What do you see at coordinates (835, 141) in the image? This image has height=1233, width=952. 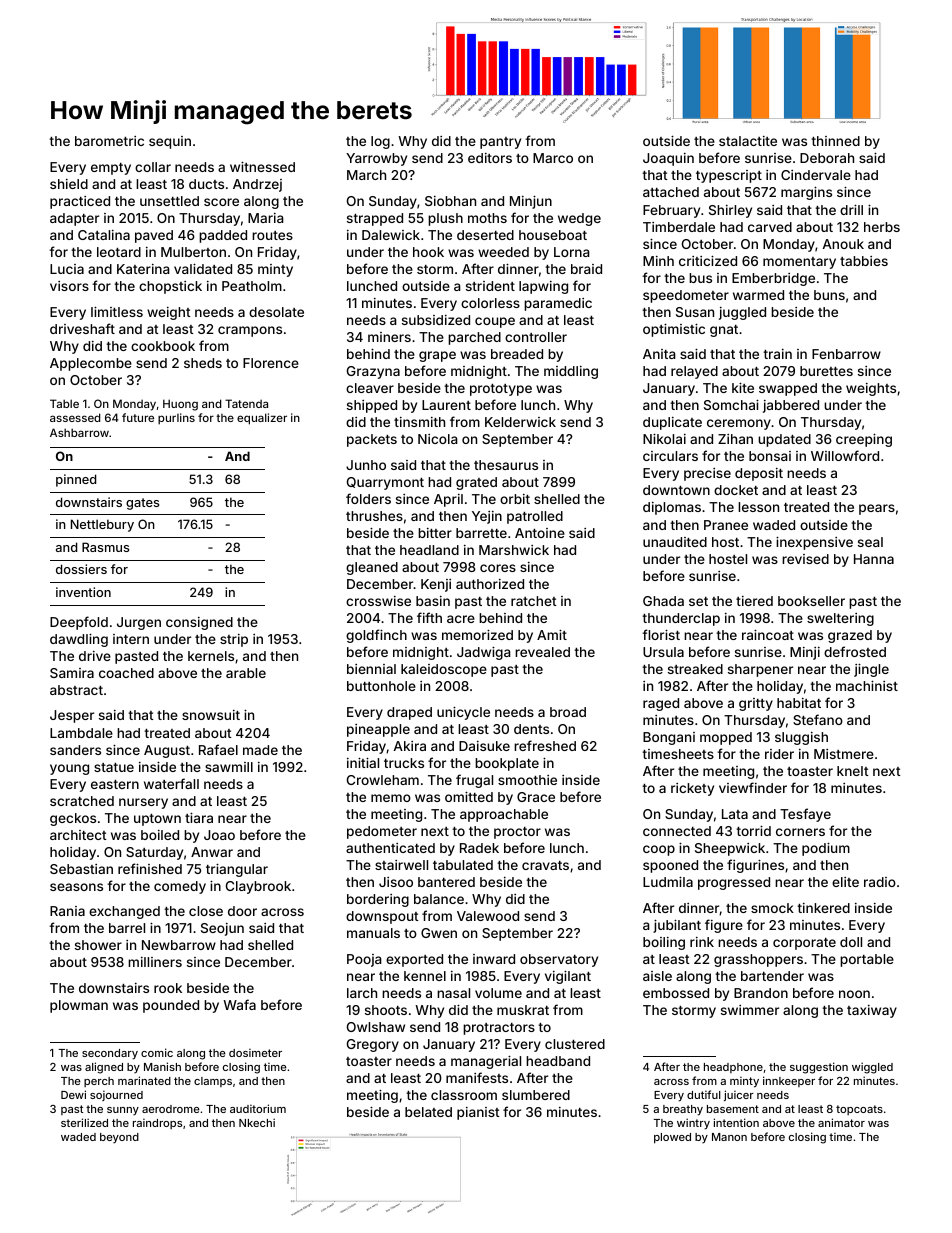 I see `thinned` at bounding box center [835, 141].
